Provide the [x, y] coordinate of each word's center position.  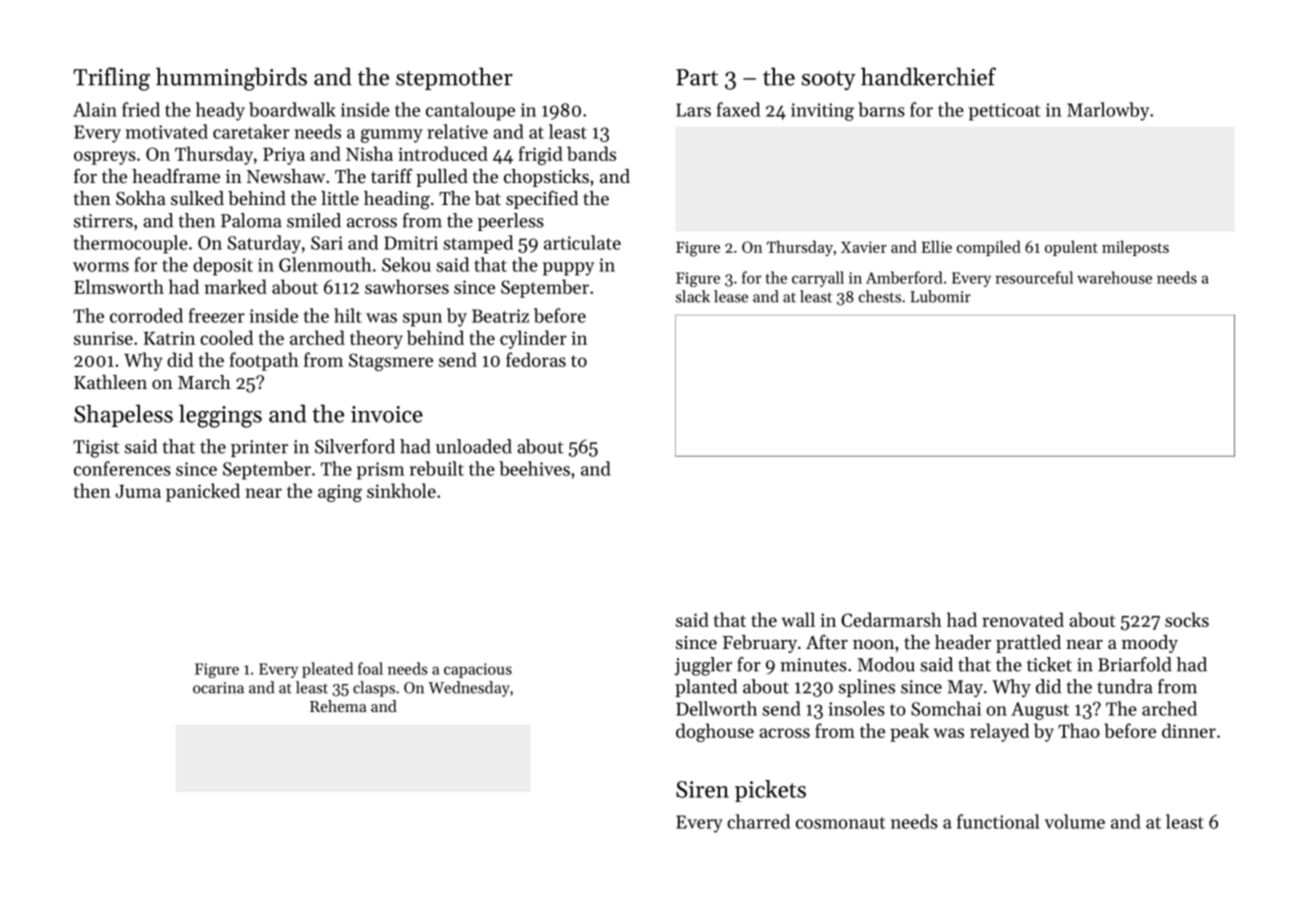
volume [1074, 821]
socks [1187, 619]
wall [798, 619]
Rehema [338, 706]
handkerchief [928, 76]
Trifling [111, 79]
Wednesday [469, 689]
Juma [138, 491]
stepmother [454, 78]
